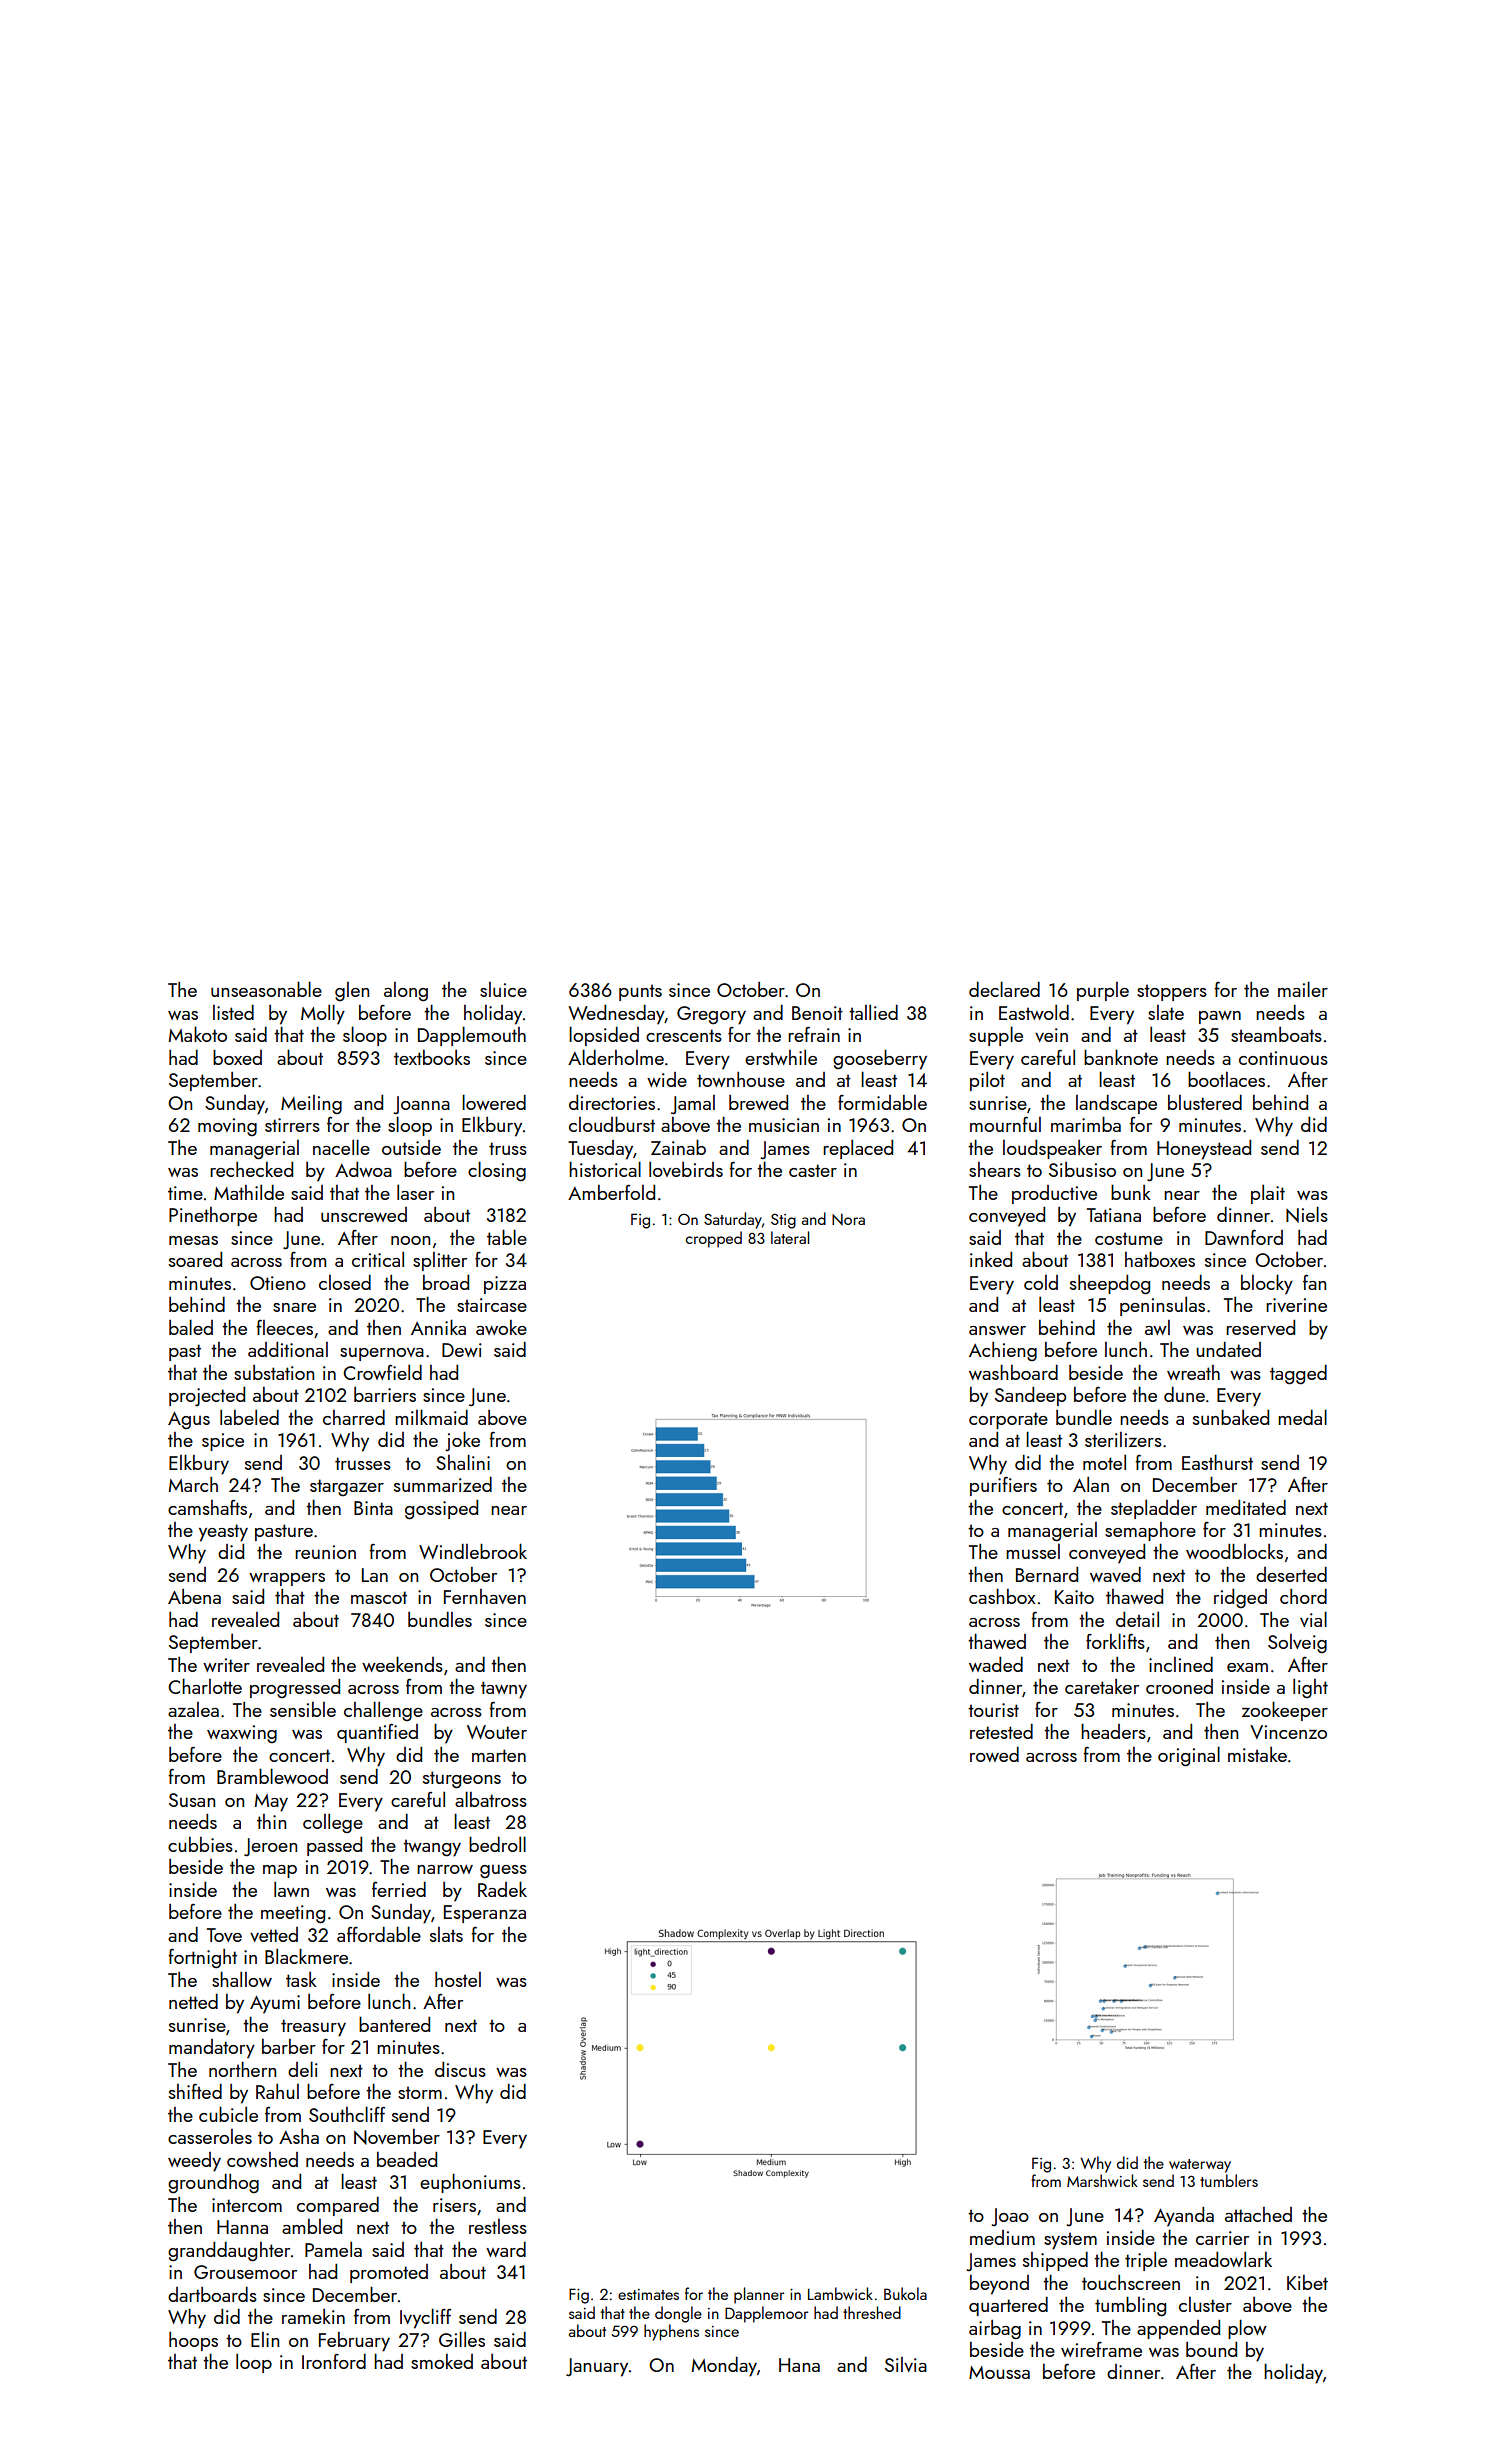 The height and width of the screenshot is (2464, 1496). What do you see at coordinates (880, 1059) in the screenshot?
I see `gooseberry` at bounding box center [880, 1059].
